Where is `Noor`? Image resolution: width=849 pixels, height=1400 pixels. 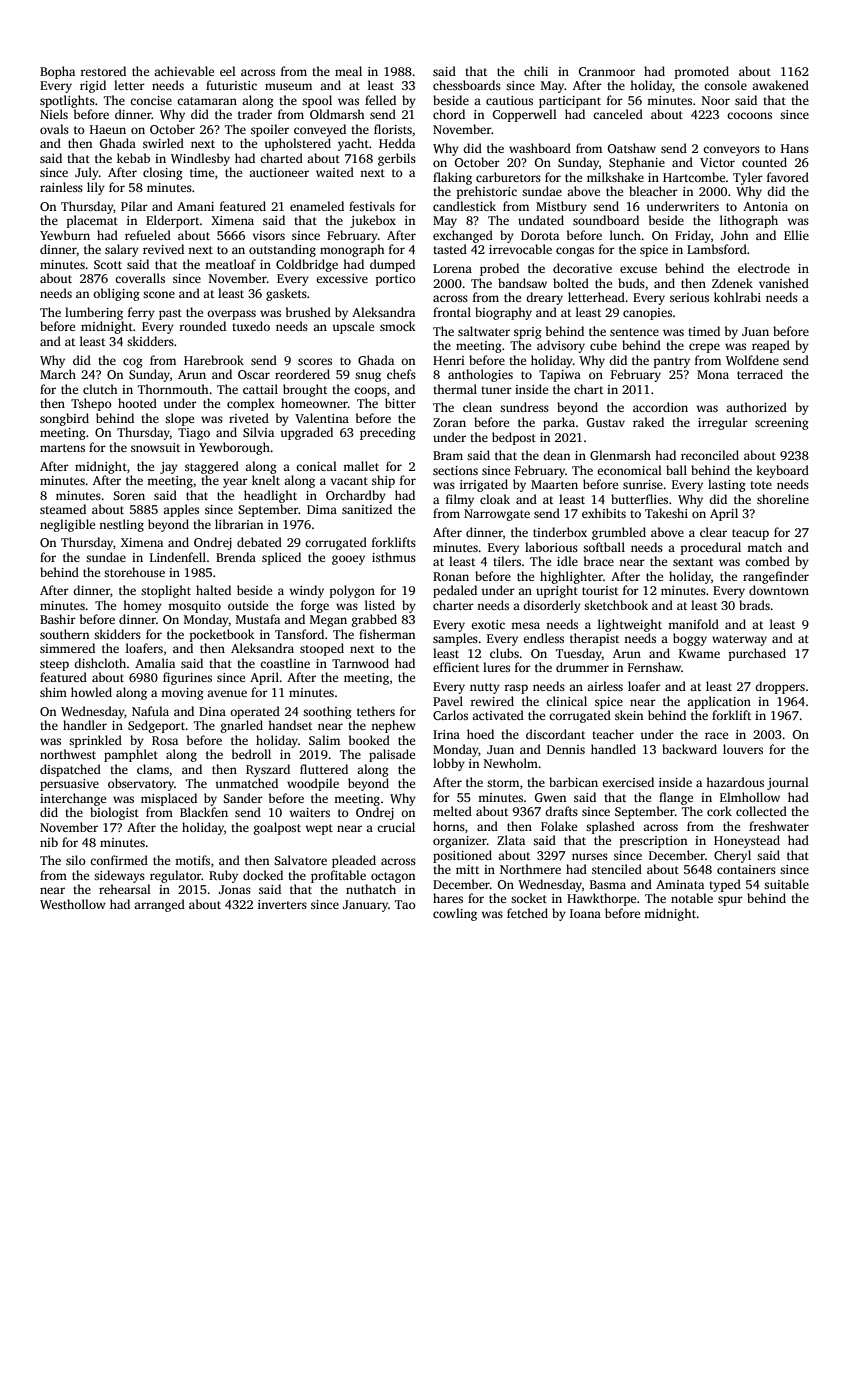 Noor is located at coordinates (716, 100).
